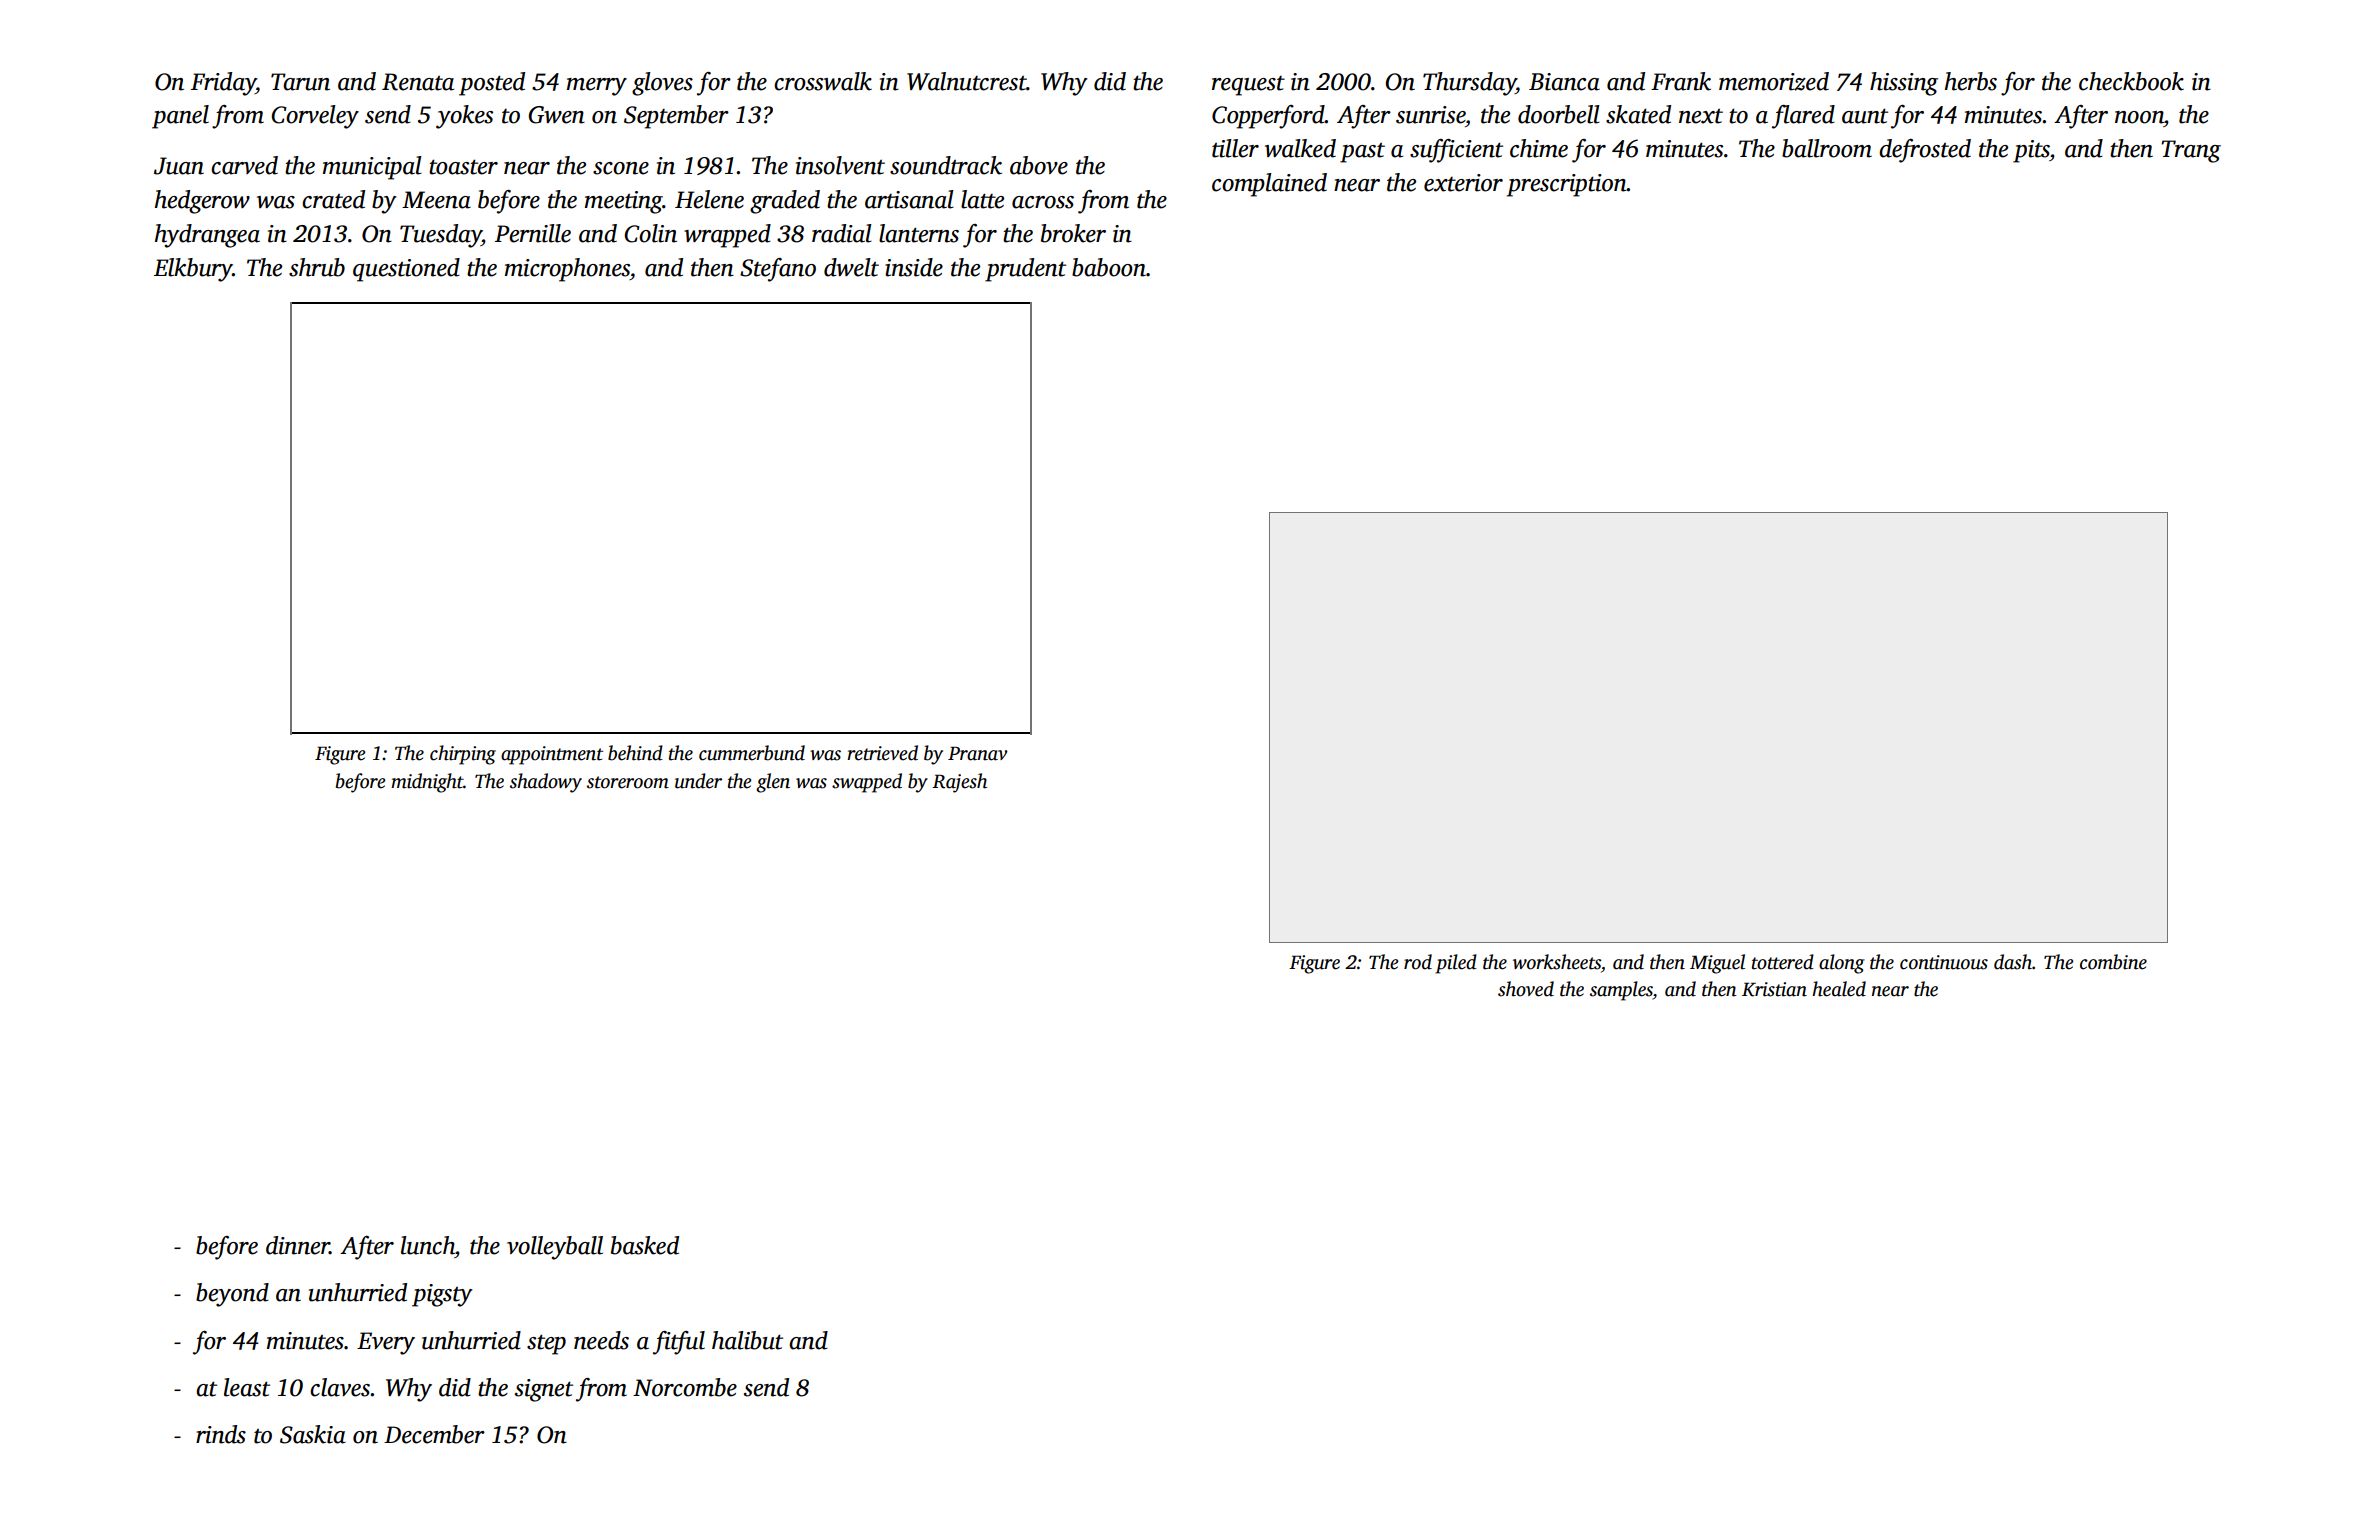 The width and height of the screenshot is (2380, 1540). Describe the element at coordinates (1904, 84) in the screenshot. I see `hissing` at that location.
